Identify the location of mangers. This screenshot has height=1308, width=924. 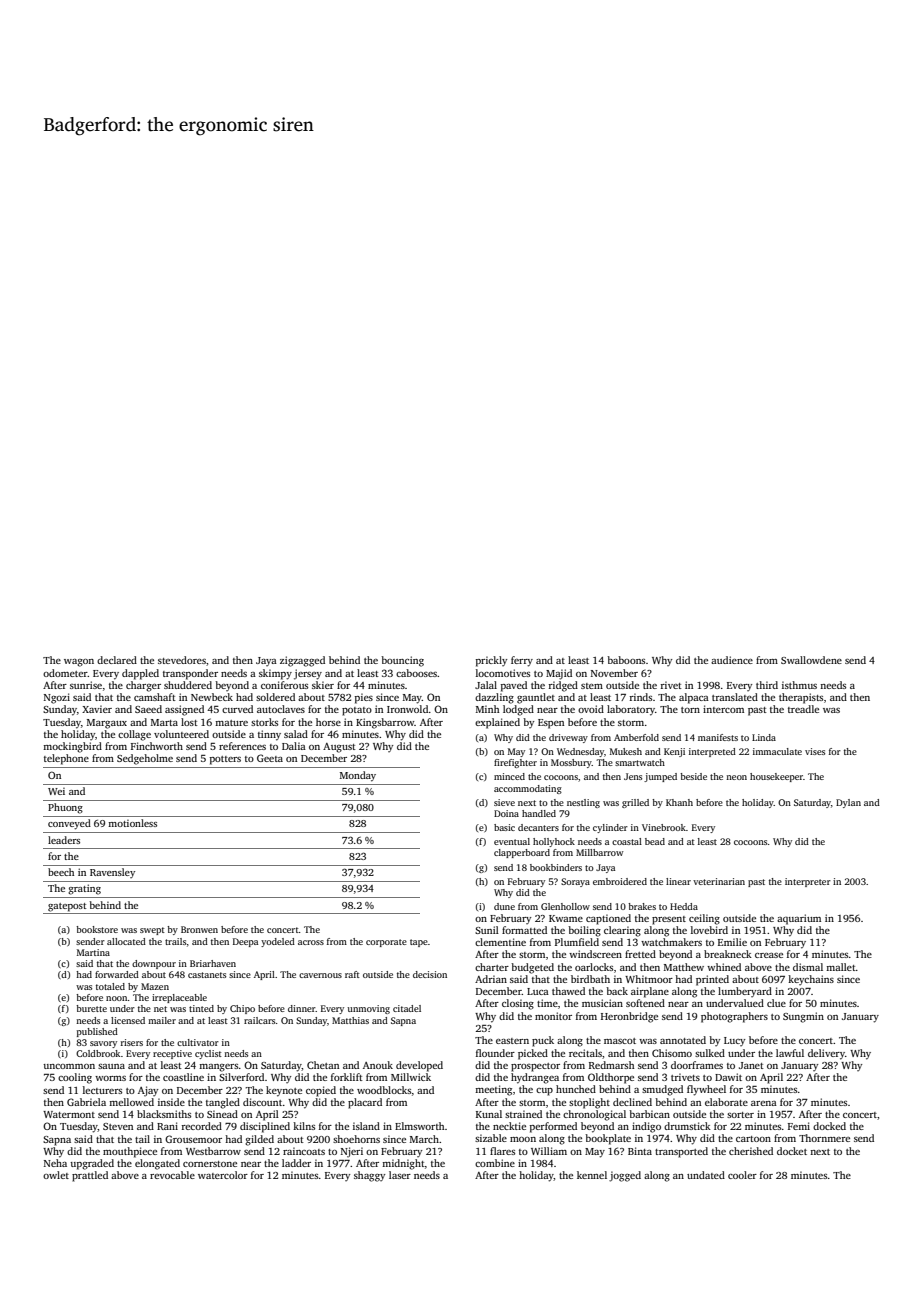
(218, 1068).
